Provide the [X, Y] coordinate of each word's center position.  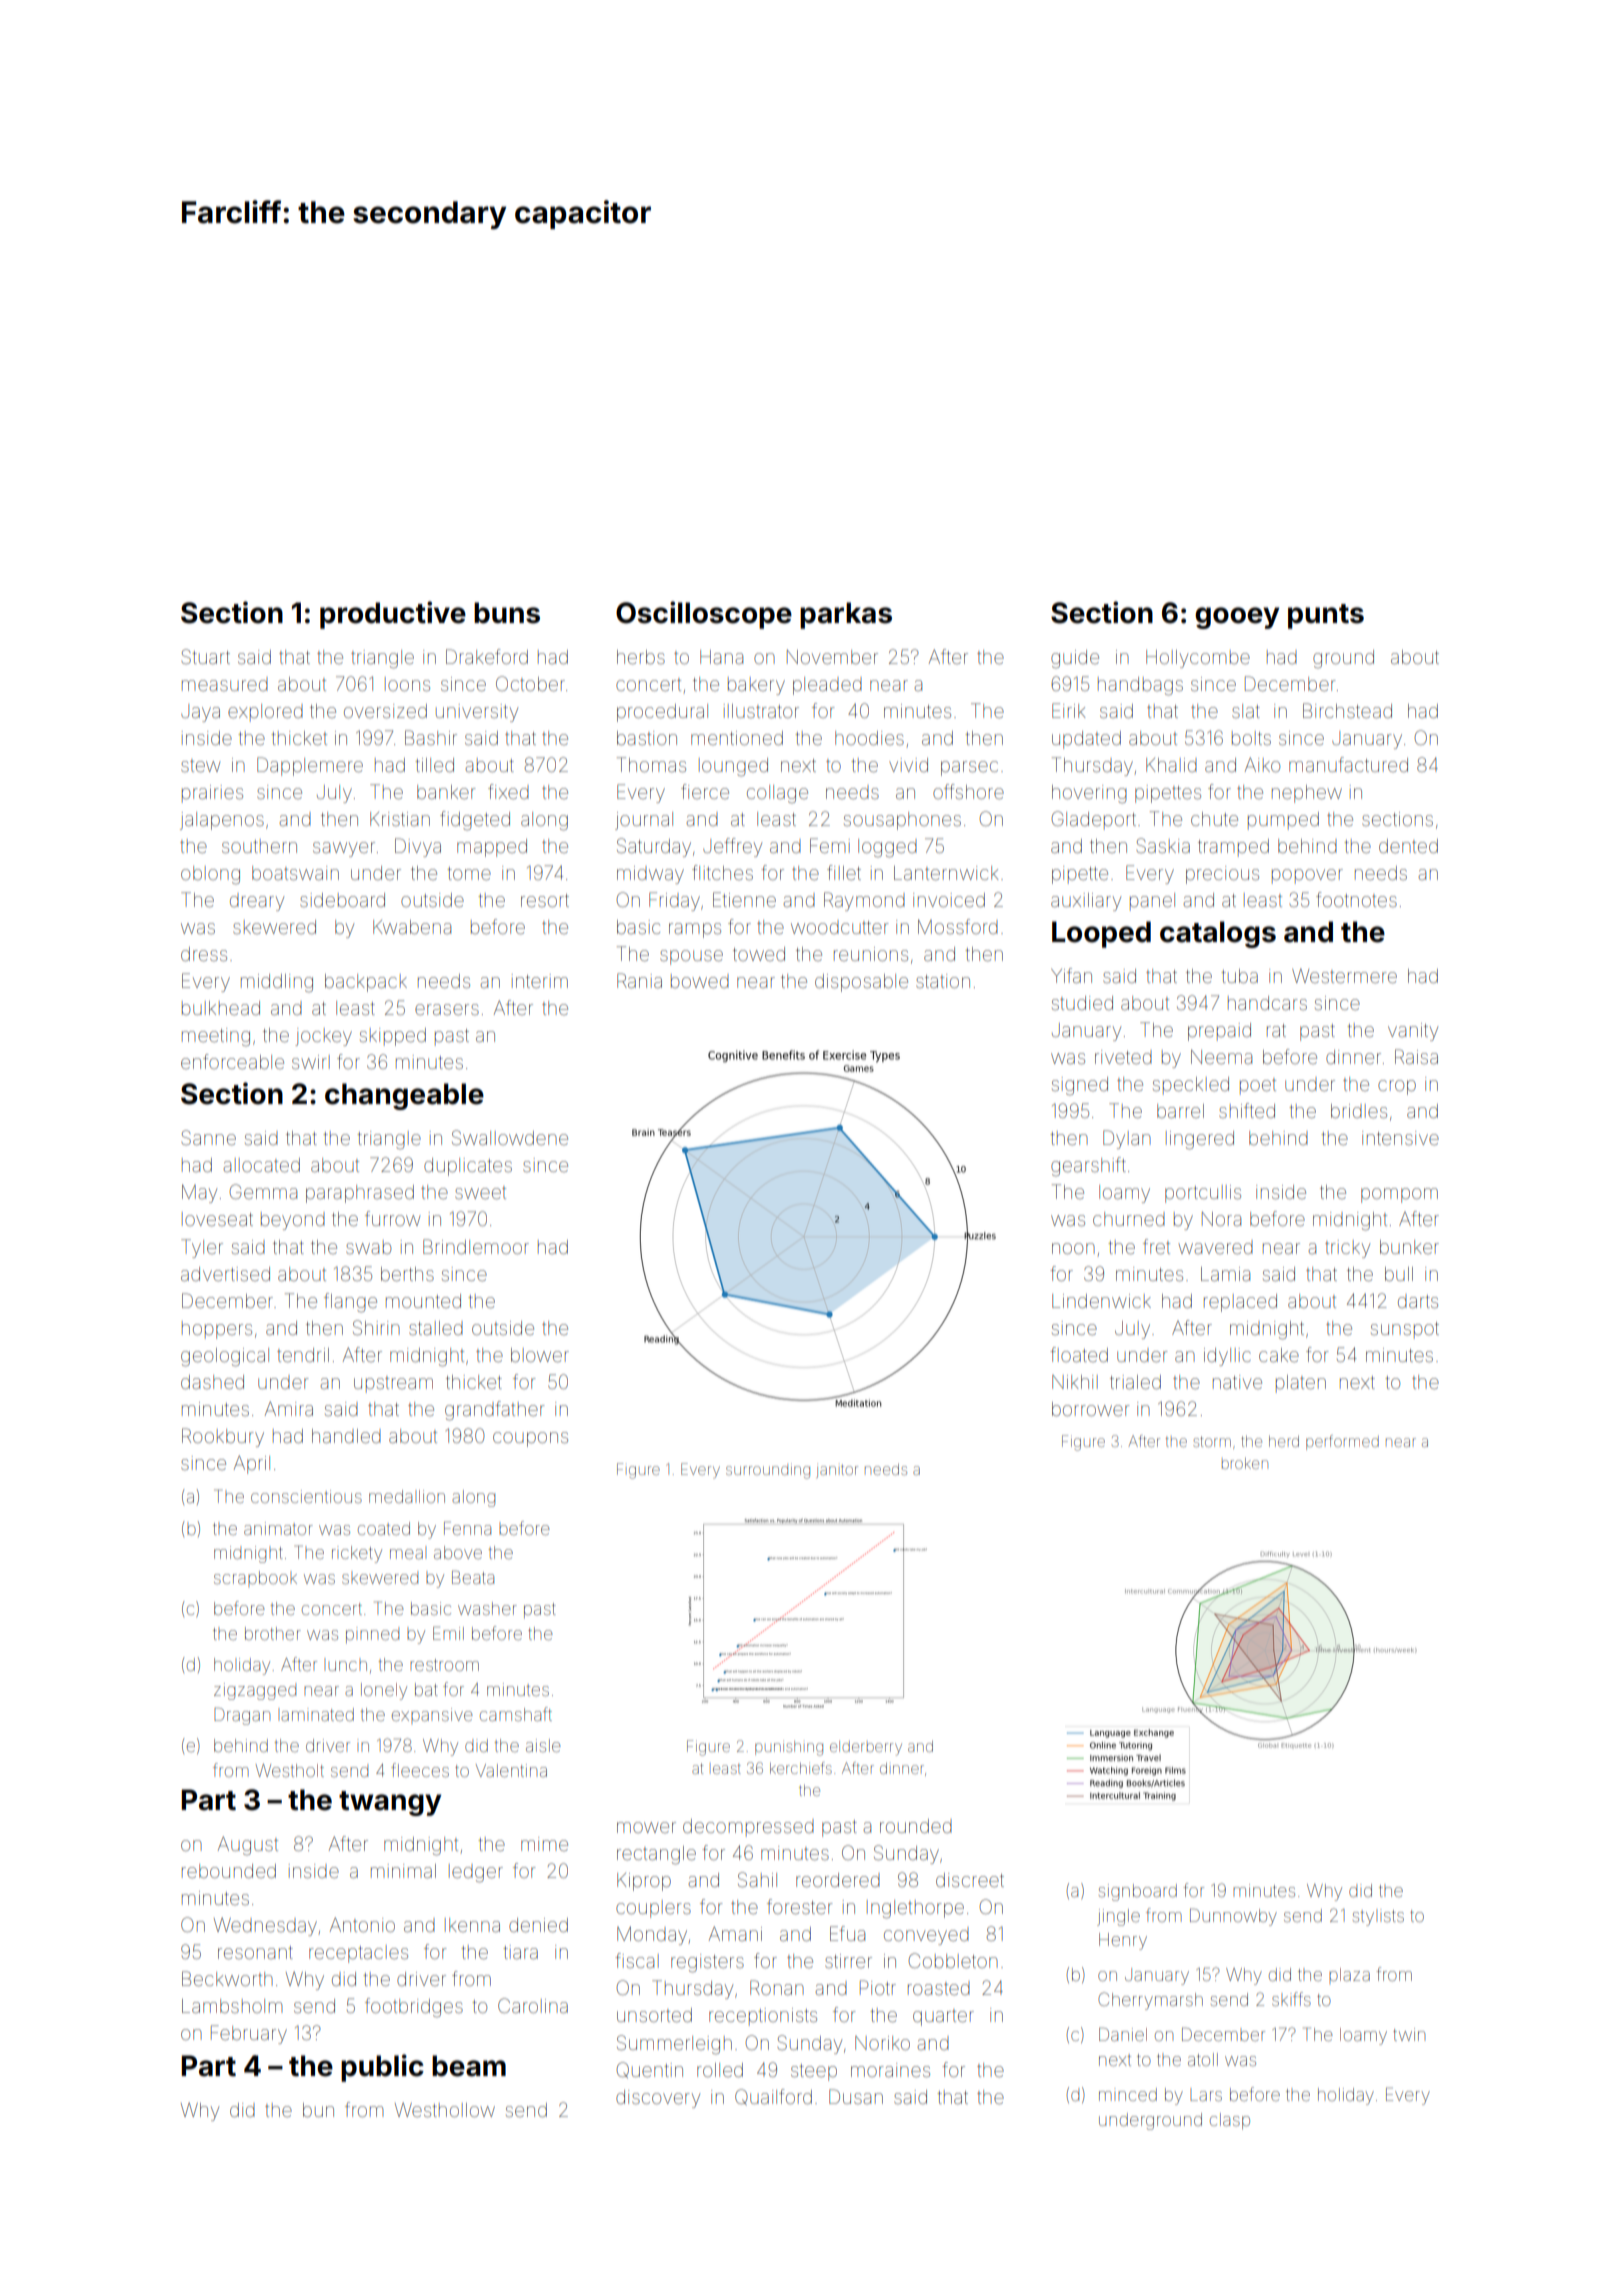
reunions [871, 954]
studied [1082, 1003]
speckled [1191, 1086]
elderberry [866, 1748]
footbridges [414, 2008]
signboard [1138, 1892]
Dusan [856, 2096]
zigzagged [255, 1691]
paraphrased [360, 1194]
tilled [434, 765]
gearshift [1088, 1167]
